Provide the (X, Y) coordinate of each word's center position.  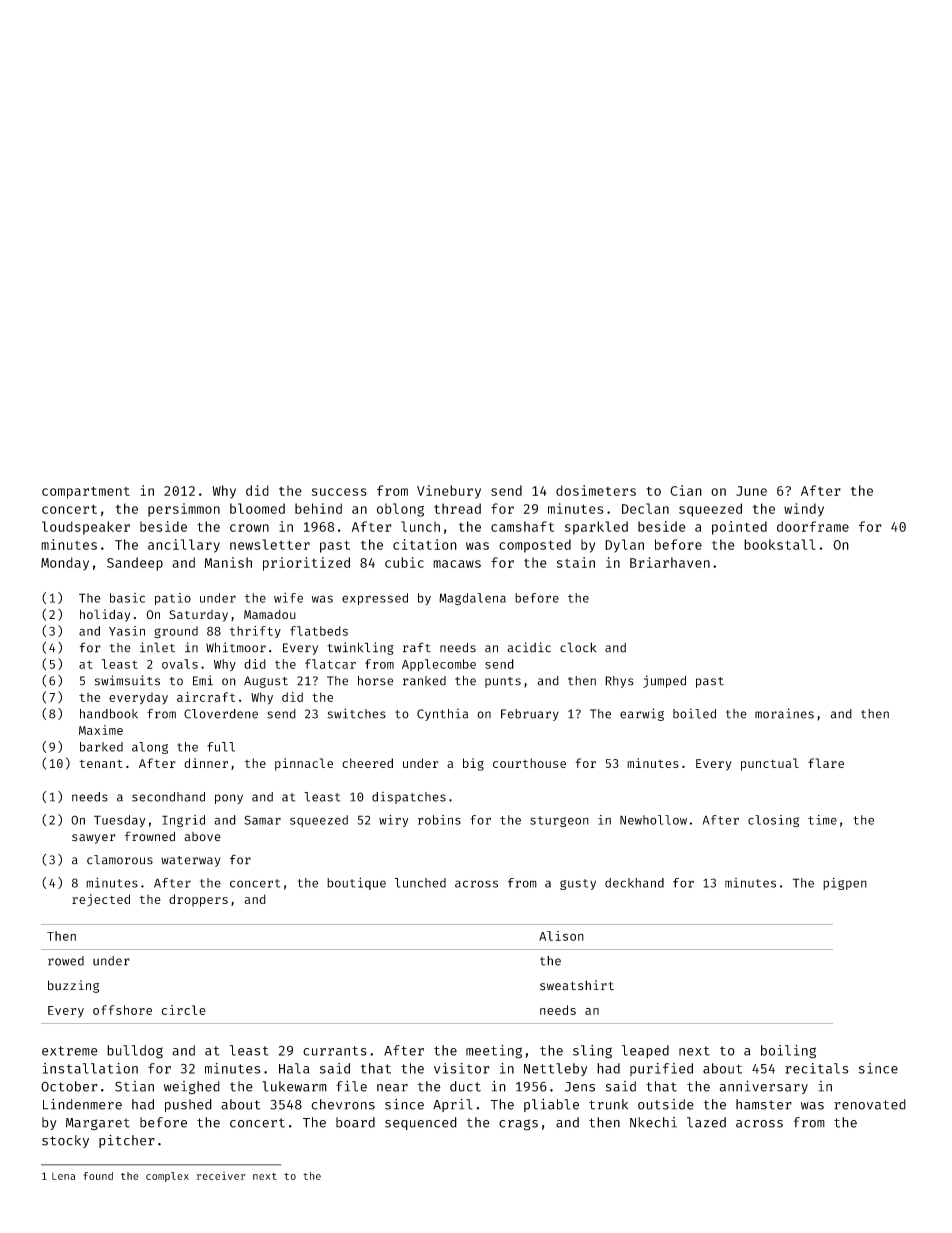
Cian (686, 490)
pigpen (845, 884)
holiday (105, 615)
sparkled (596, 528)
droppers (198, 900)
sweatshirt (577, 985)
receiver (221, 1176)
